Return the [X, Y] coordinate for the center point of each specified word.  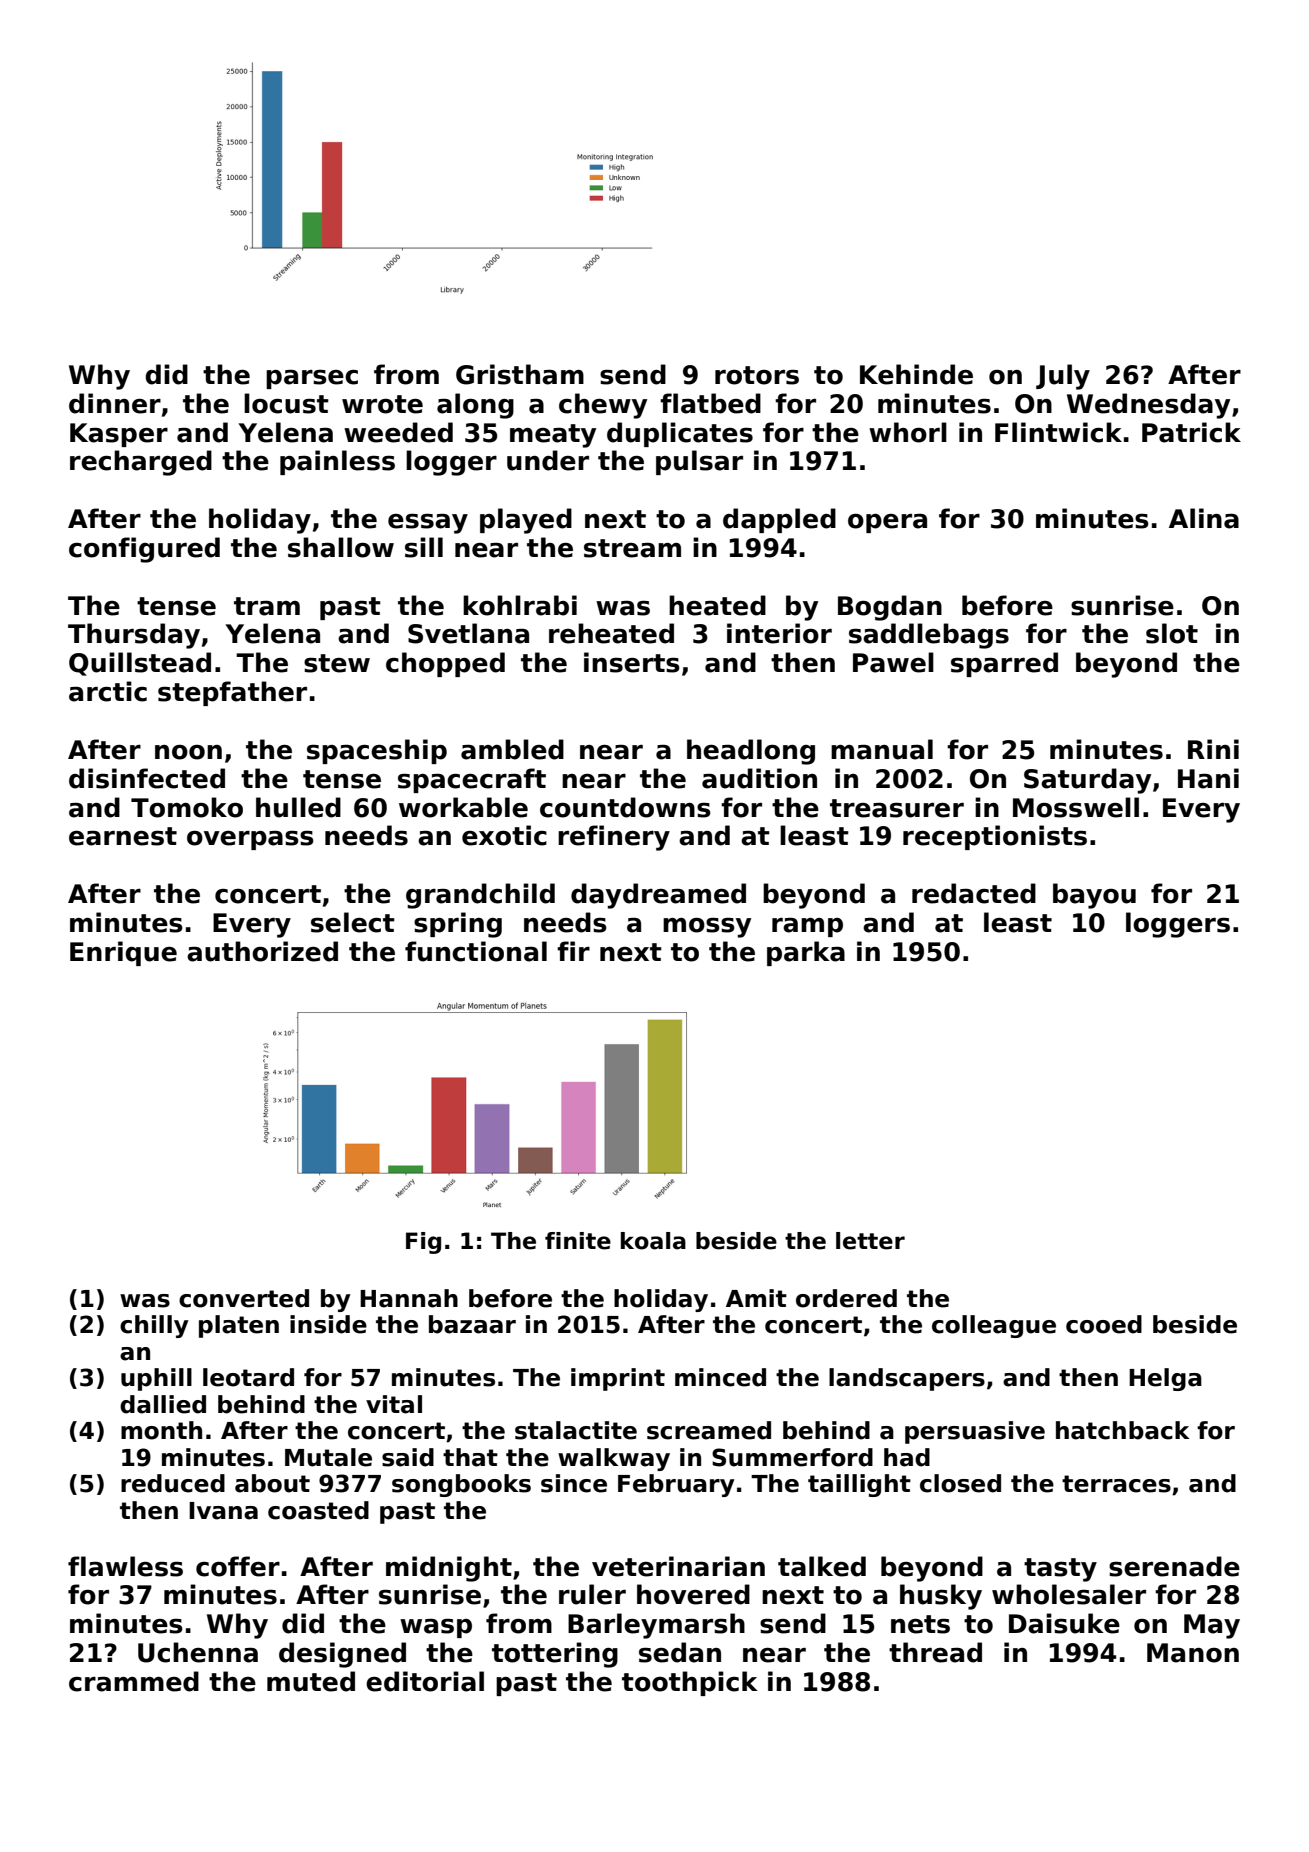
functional [476, 951]
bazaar [472, 1324]
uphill [156, 1379]
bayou [1094, 896]
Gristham [520, 374]
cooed [1104, 1324]
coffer [238, 1566]
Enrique [123, 953]
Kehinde [916, 374]
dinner [115, 403]
